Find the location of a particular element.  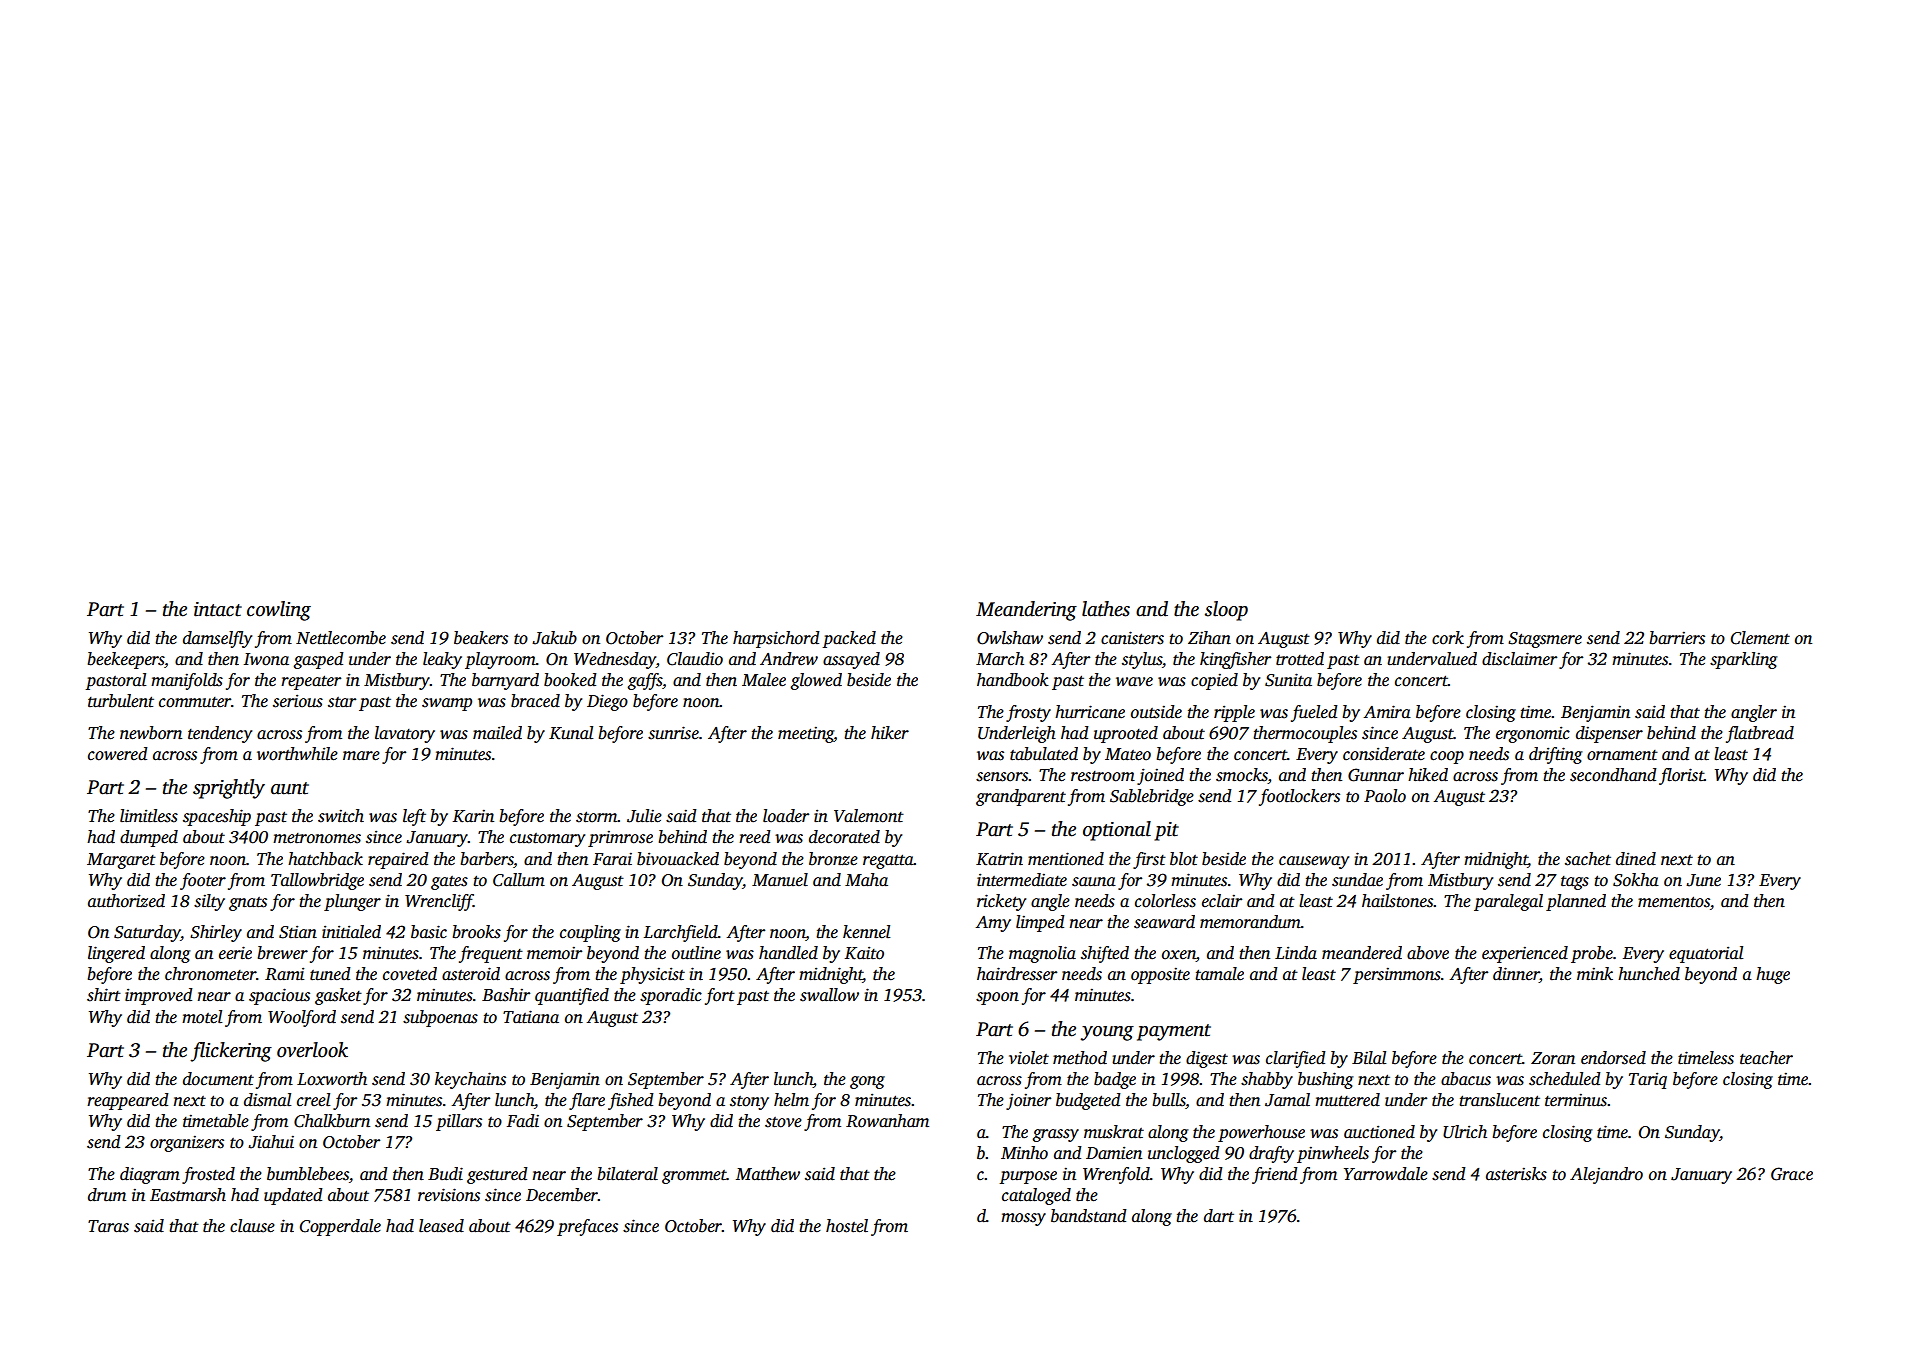

barriers is located at coordinates (1677, 638).
